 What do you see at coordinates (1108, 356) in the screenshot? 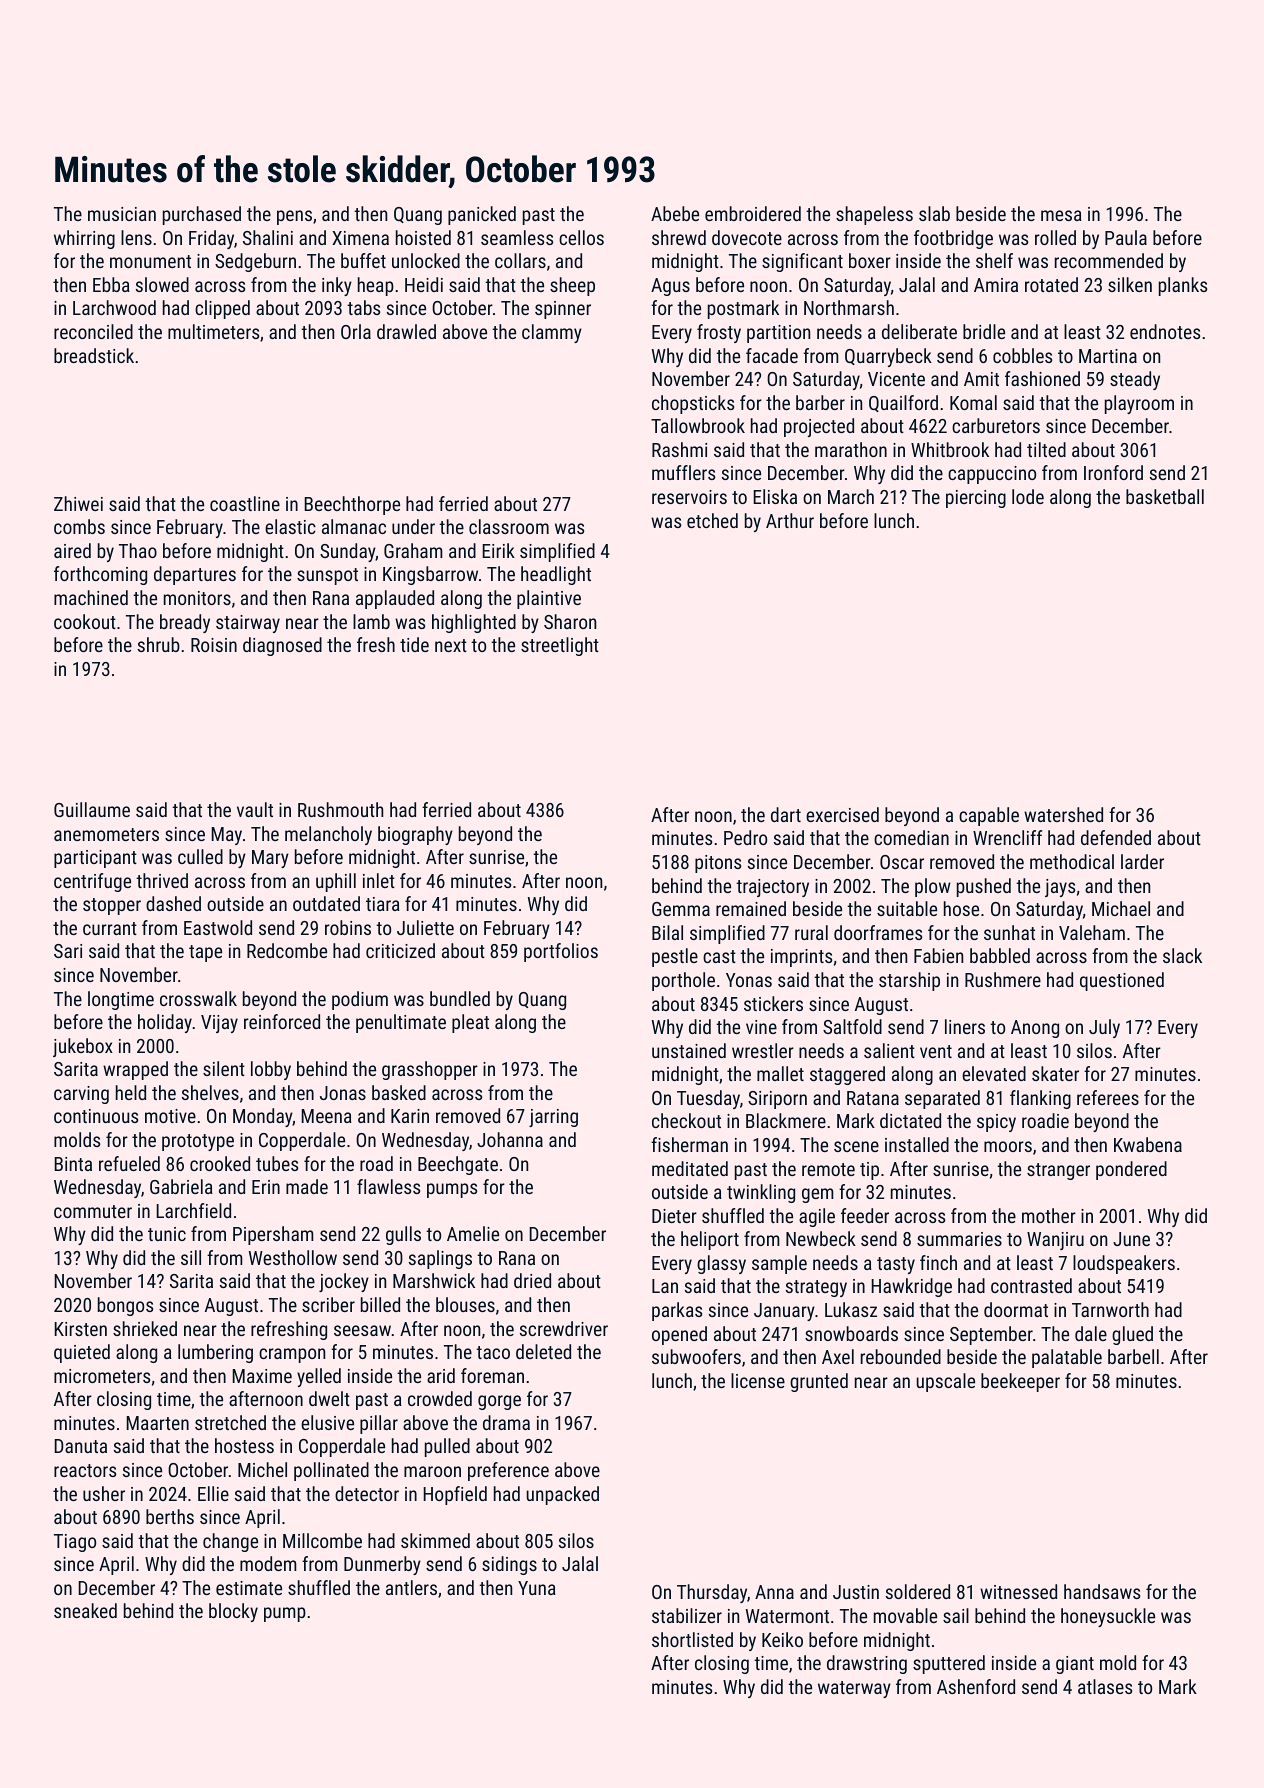
I see `Martina` at bounding box center [1108, 356].
